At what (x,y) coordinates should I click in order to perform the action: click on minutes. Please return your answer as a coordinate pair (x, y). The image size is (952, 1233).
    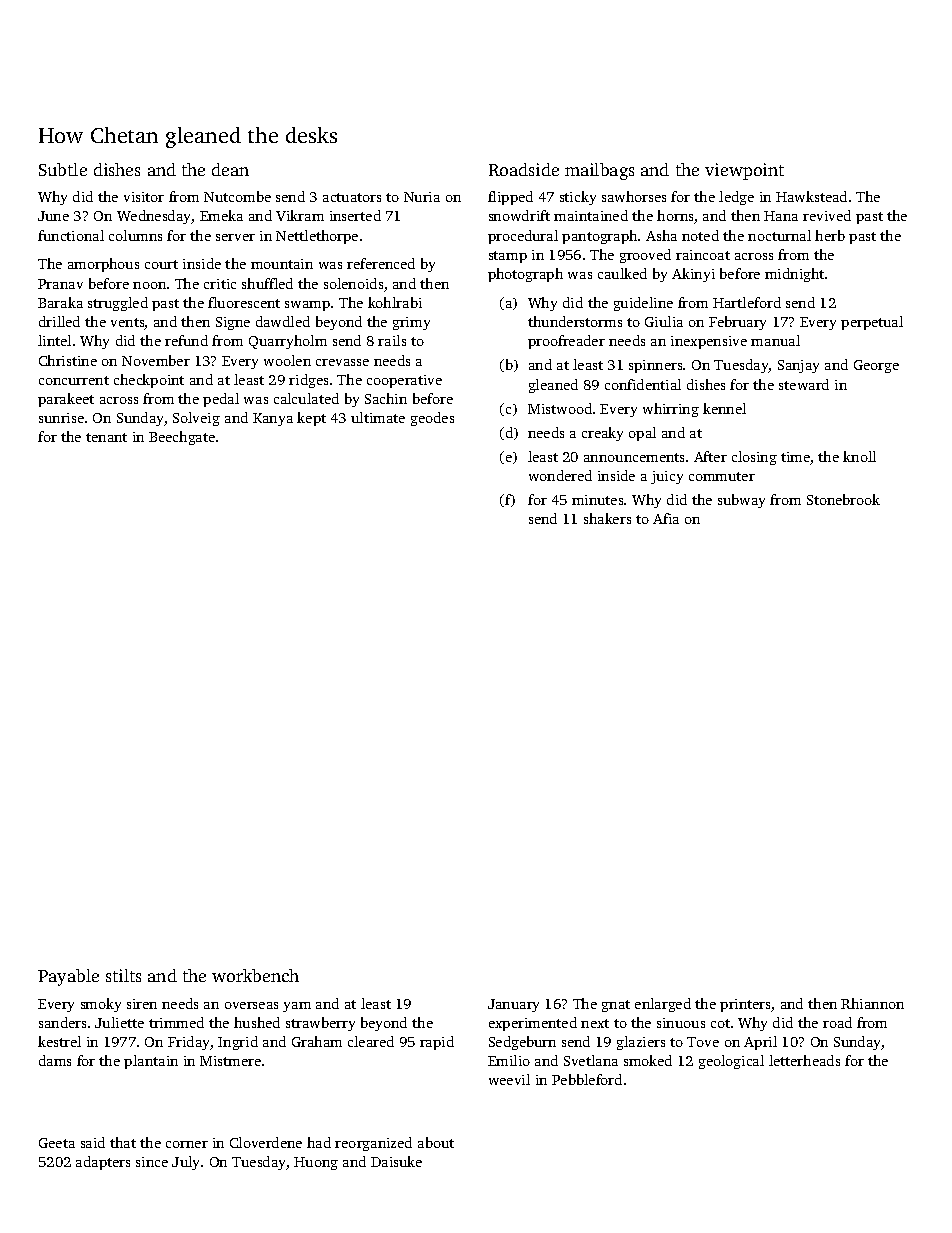
    Looking at the image, I should click on (597, 500).
